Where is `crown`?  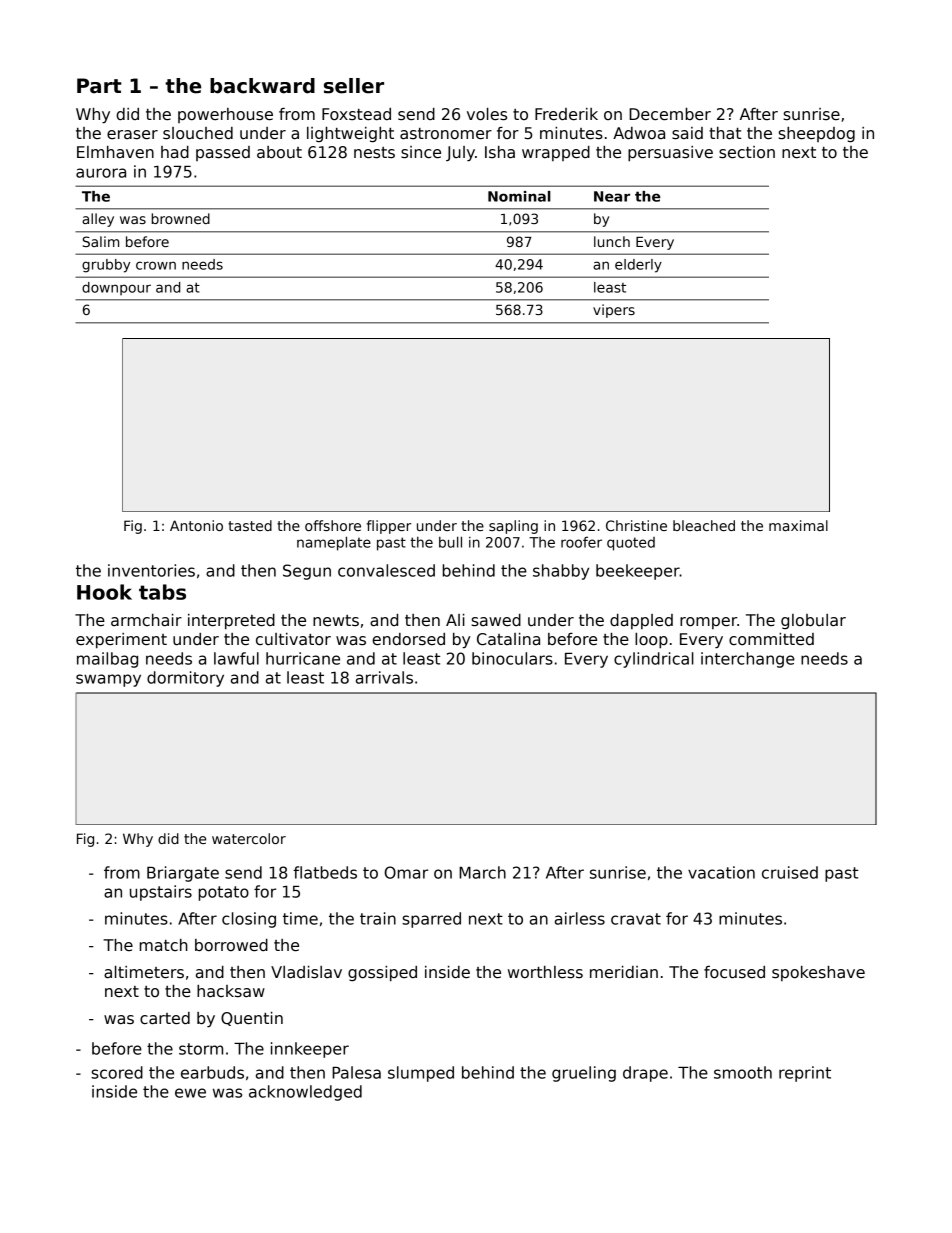
crown is located at coordinates (156, 265).
